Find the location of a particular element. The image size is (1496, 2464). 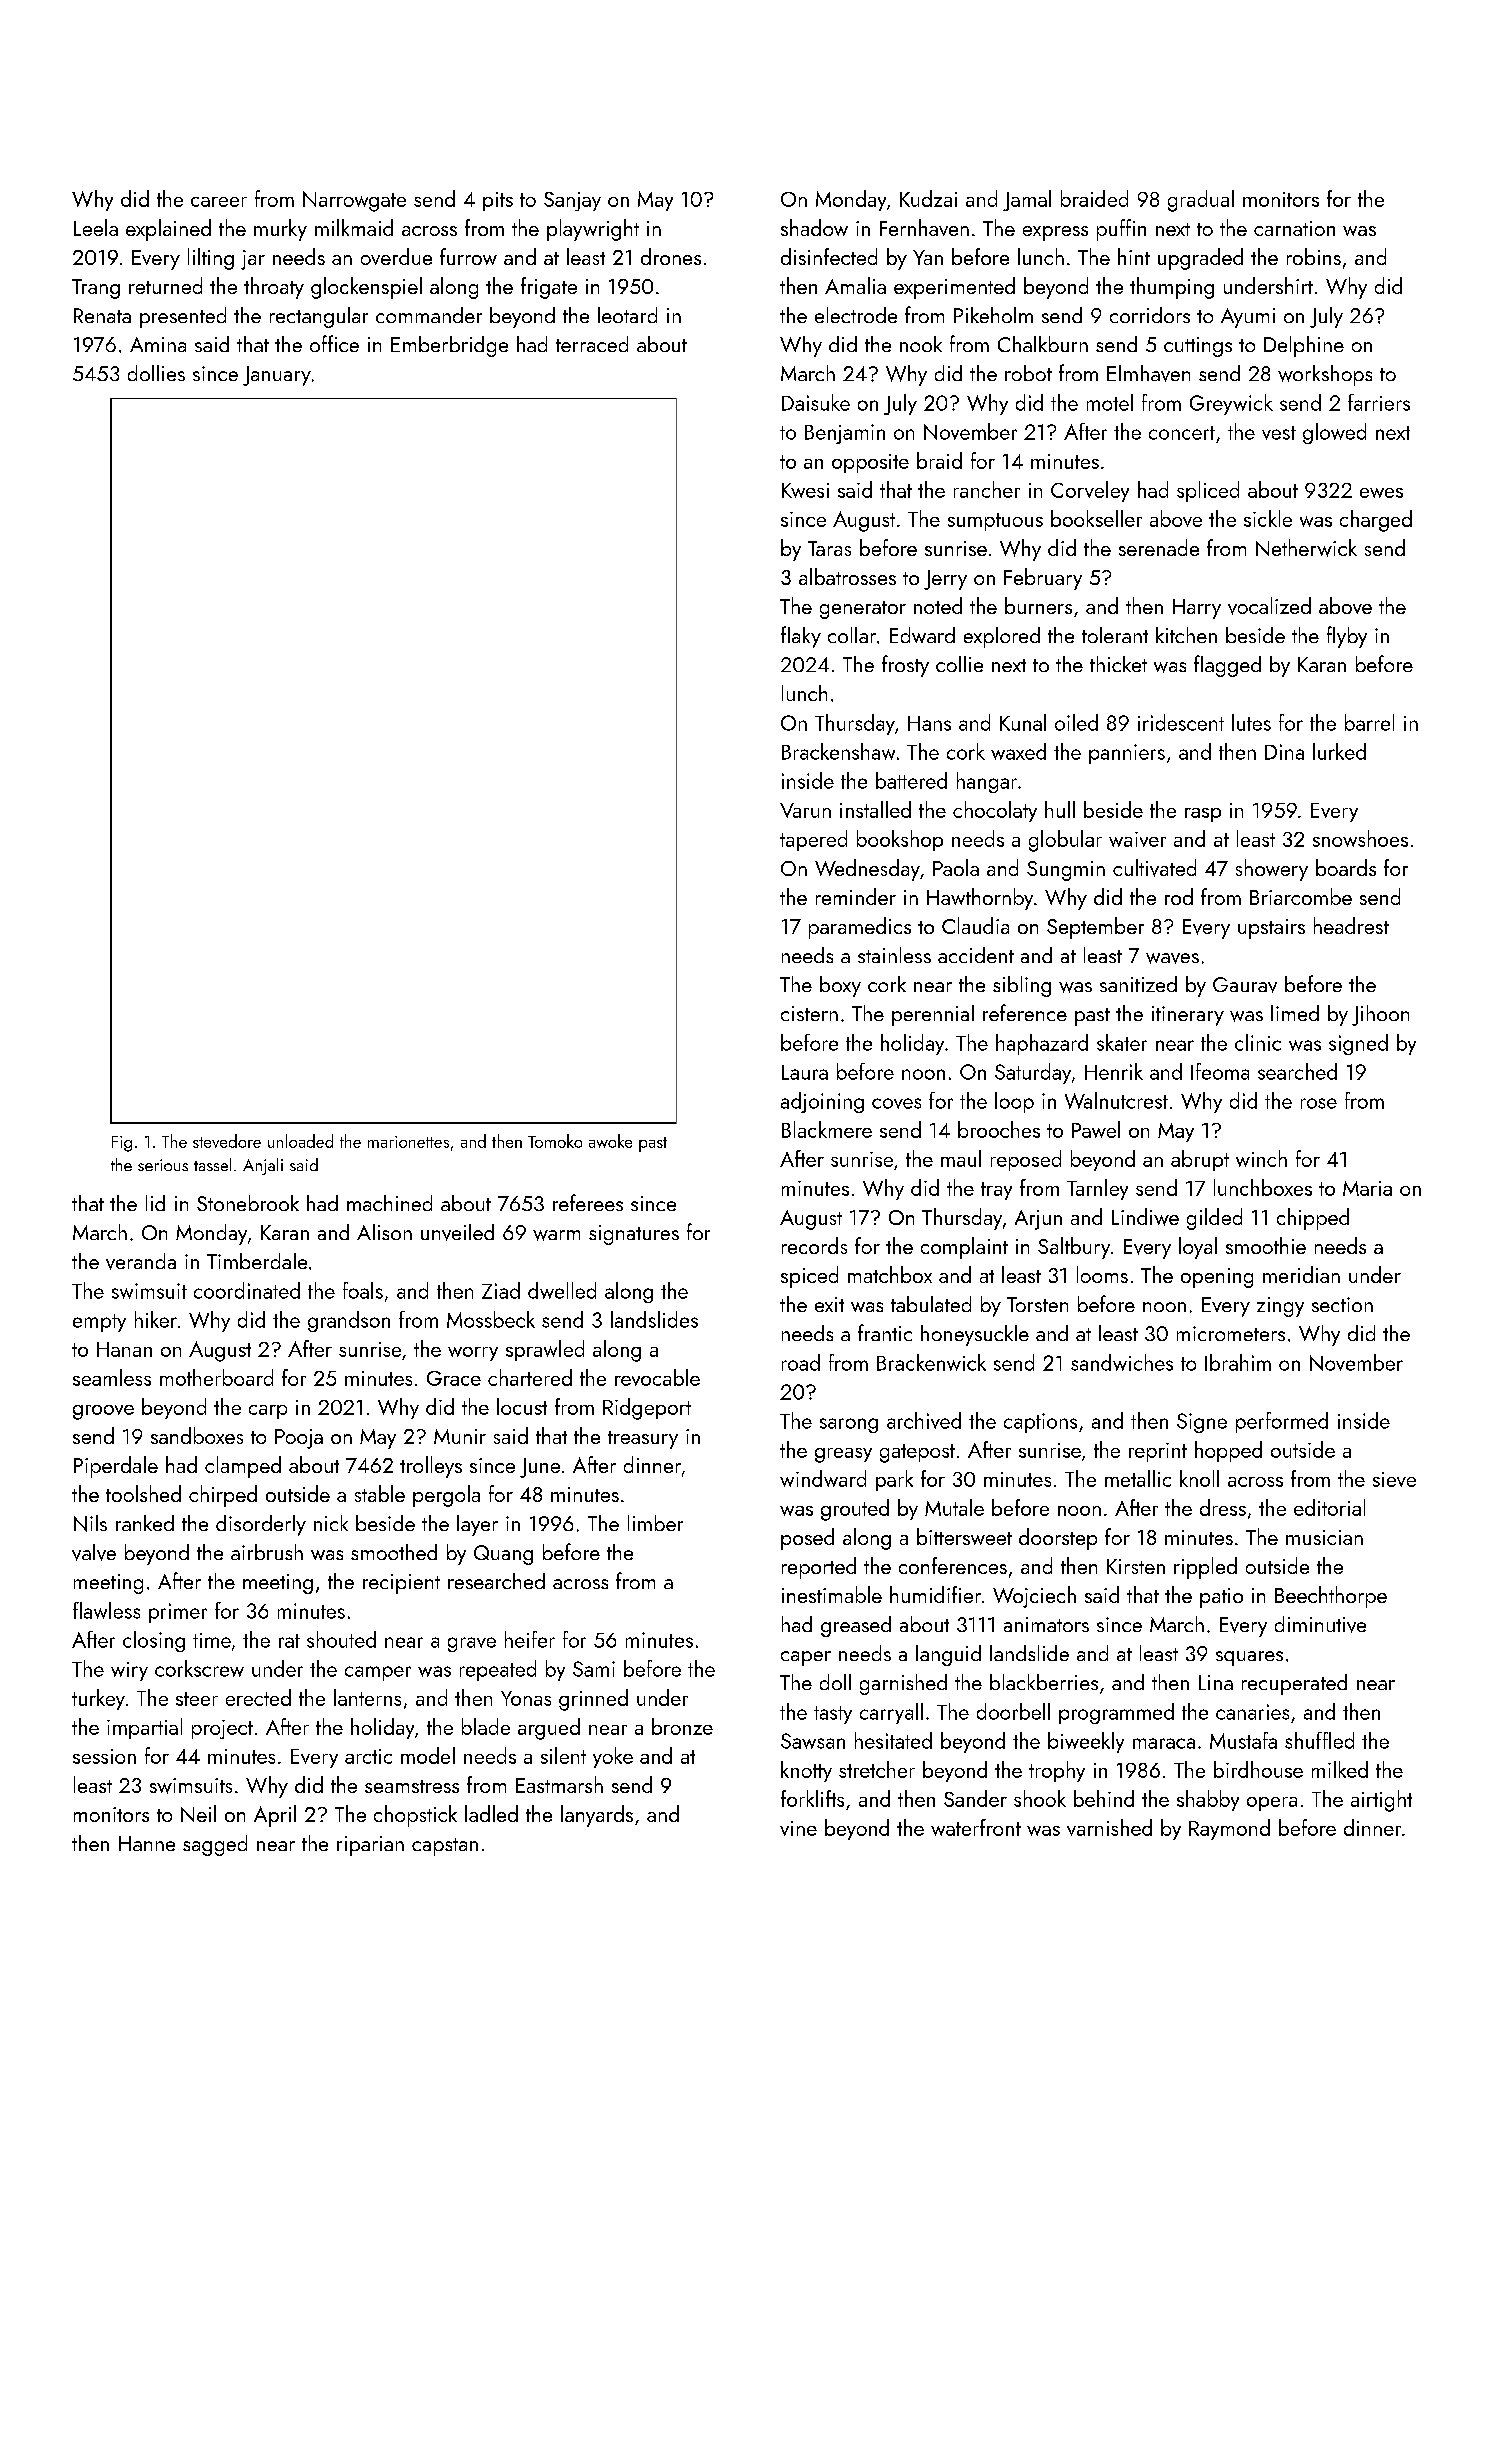

showery is located at coordinates (1272, 870).
